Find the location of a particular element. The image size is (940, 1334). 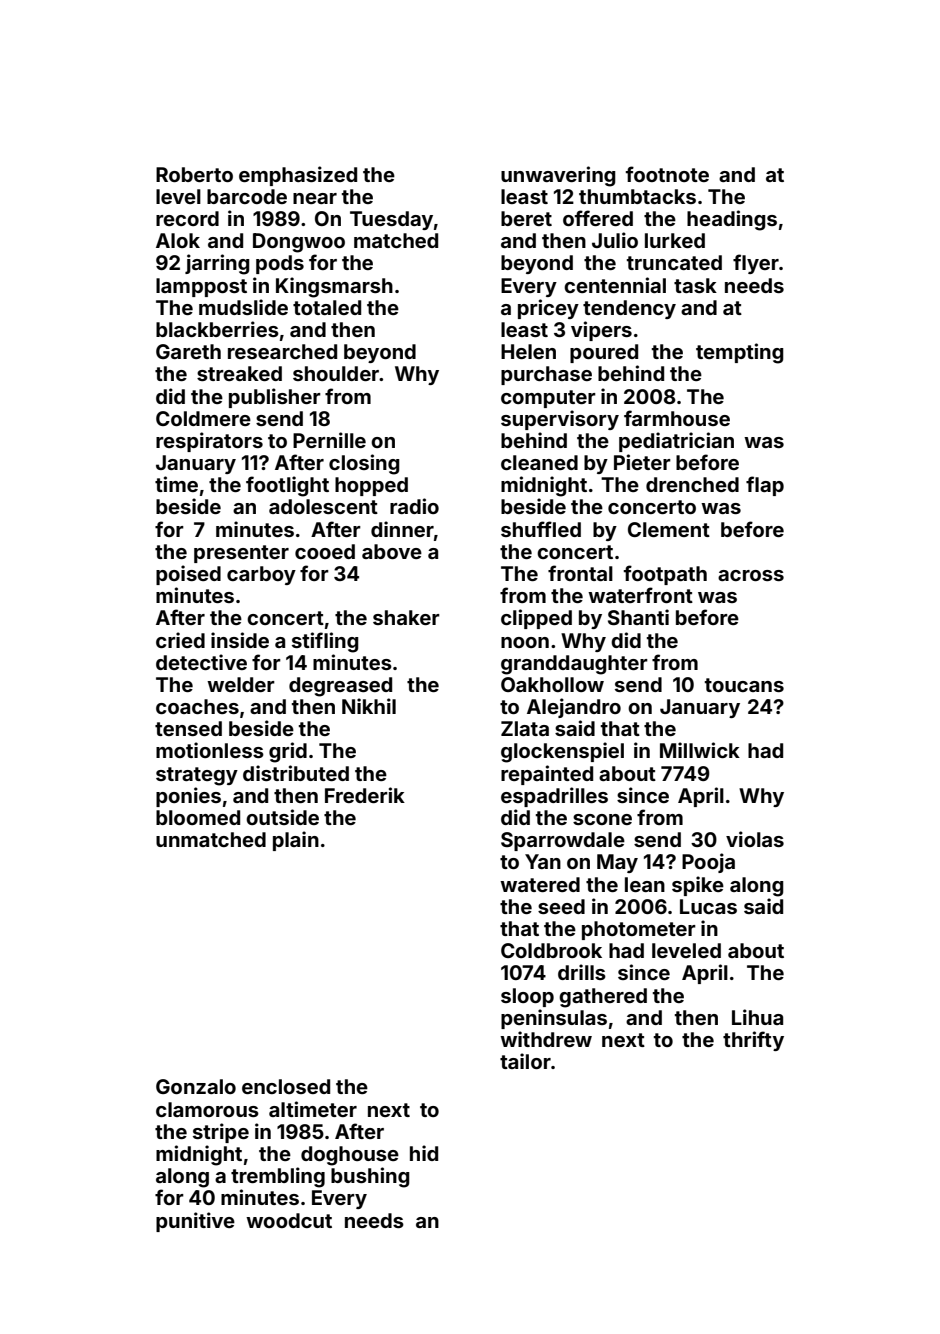

headings is located at coordinates (732, 220).
